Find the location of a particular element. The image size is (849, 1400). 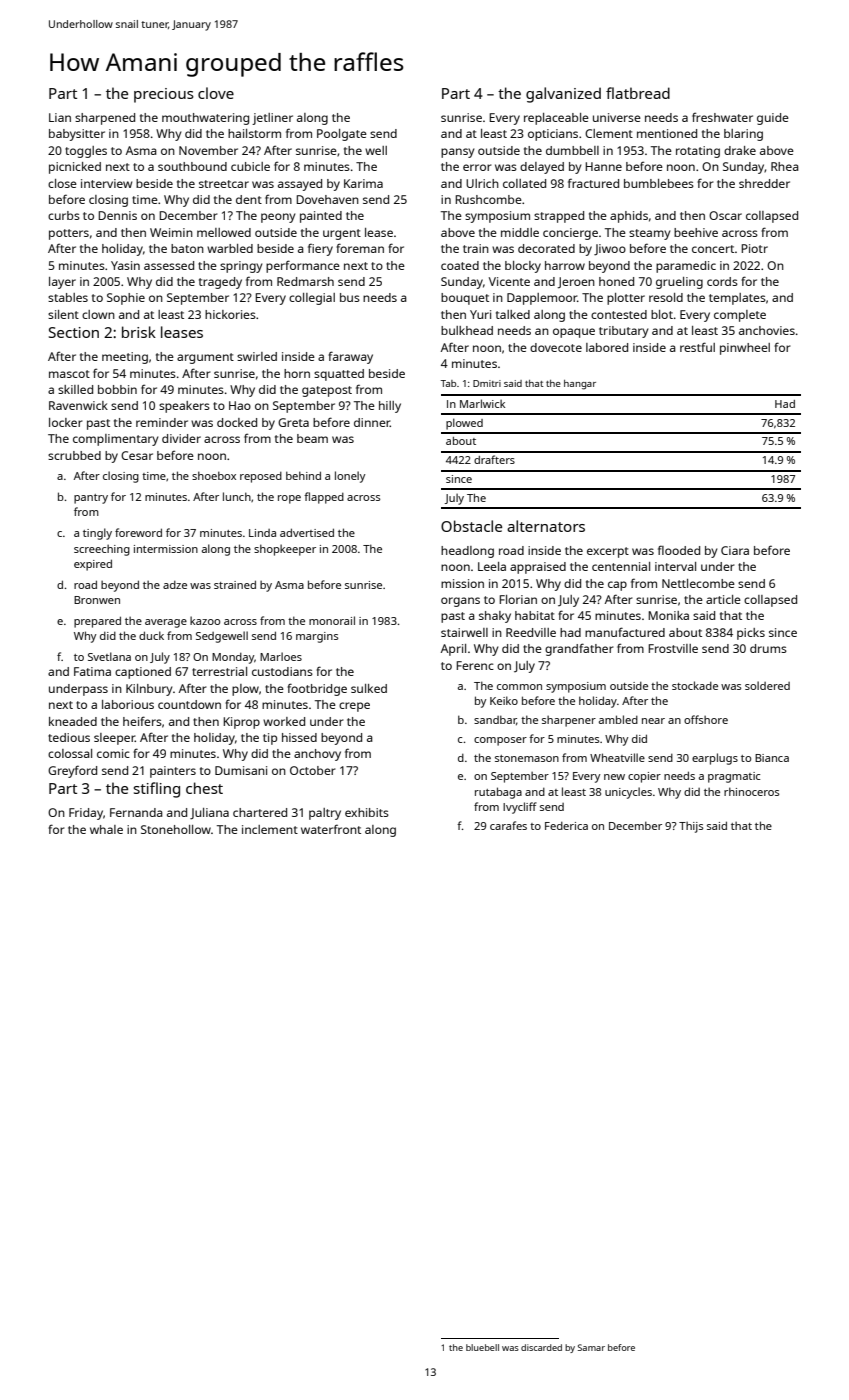

organs is located at coordinates (460, 602).
